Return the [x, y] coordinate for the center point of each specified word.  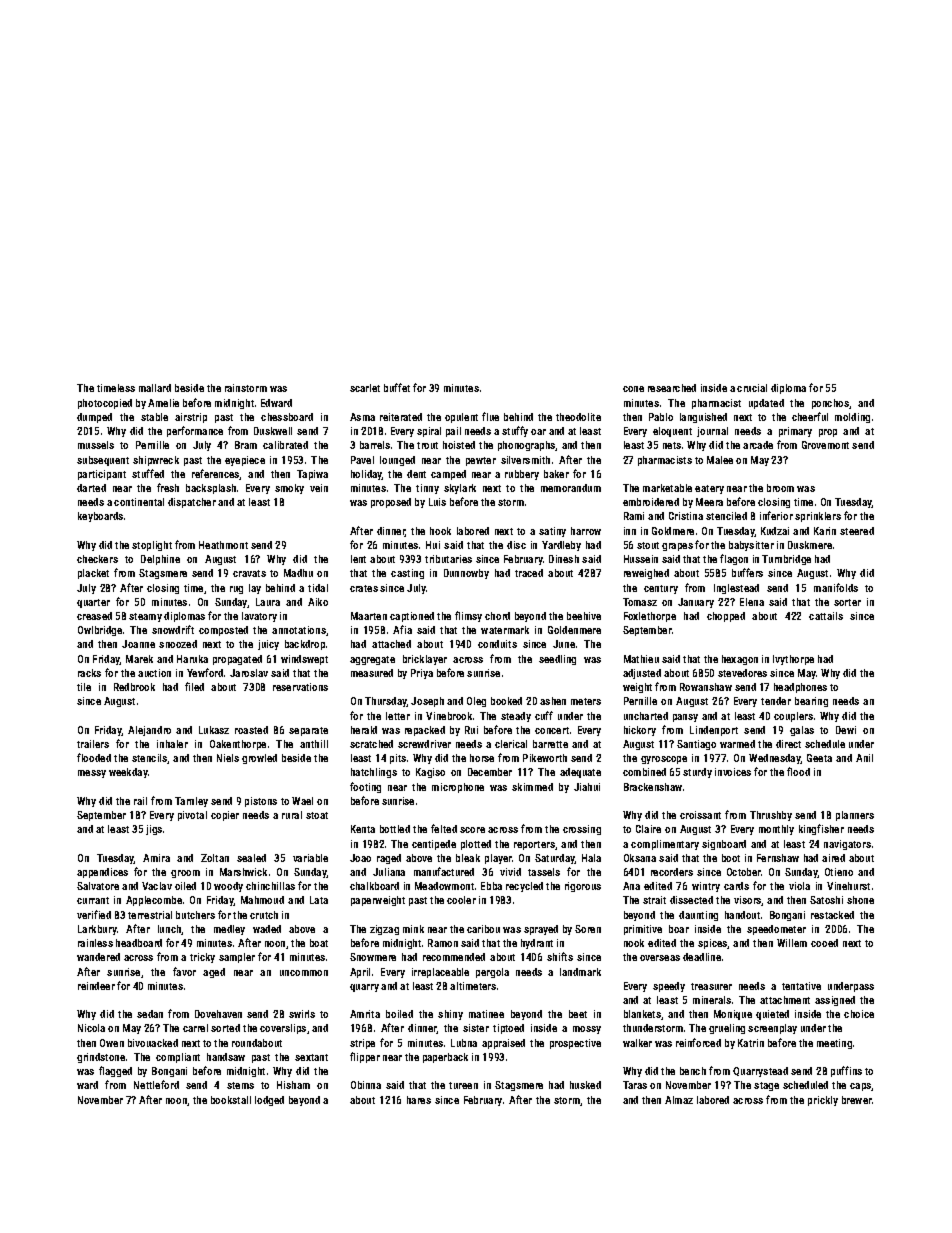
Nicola [91, 1028]
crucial [752, 388]
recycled [524, 887]
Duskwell [273, 431]
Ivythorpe [793, 660]
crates [364, 588]
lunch [170, 930]
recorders [672, 872]
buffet [397, 387]
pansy [685, 718]
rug [236, 590]
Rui [471, 730]
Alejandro [149, 731]
